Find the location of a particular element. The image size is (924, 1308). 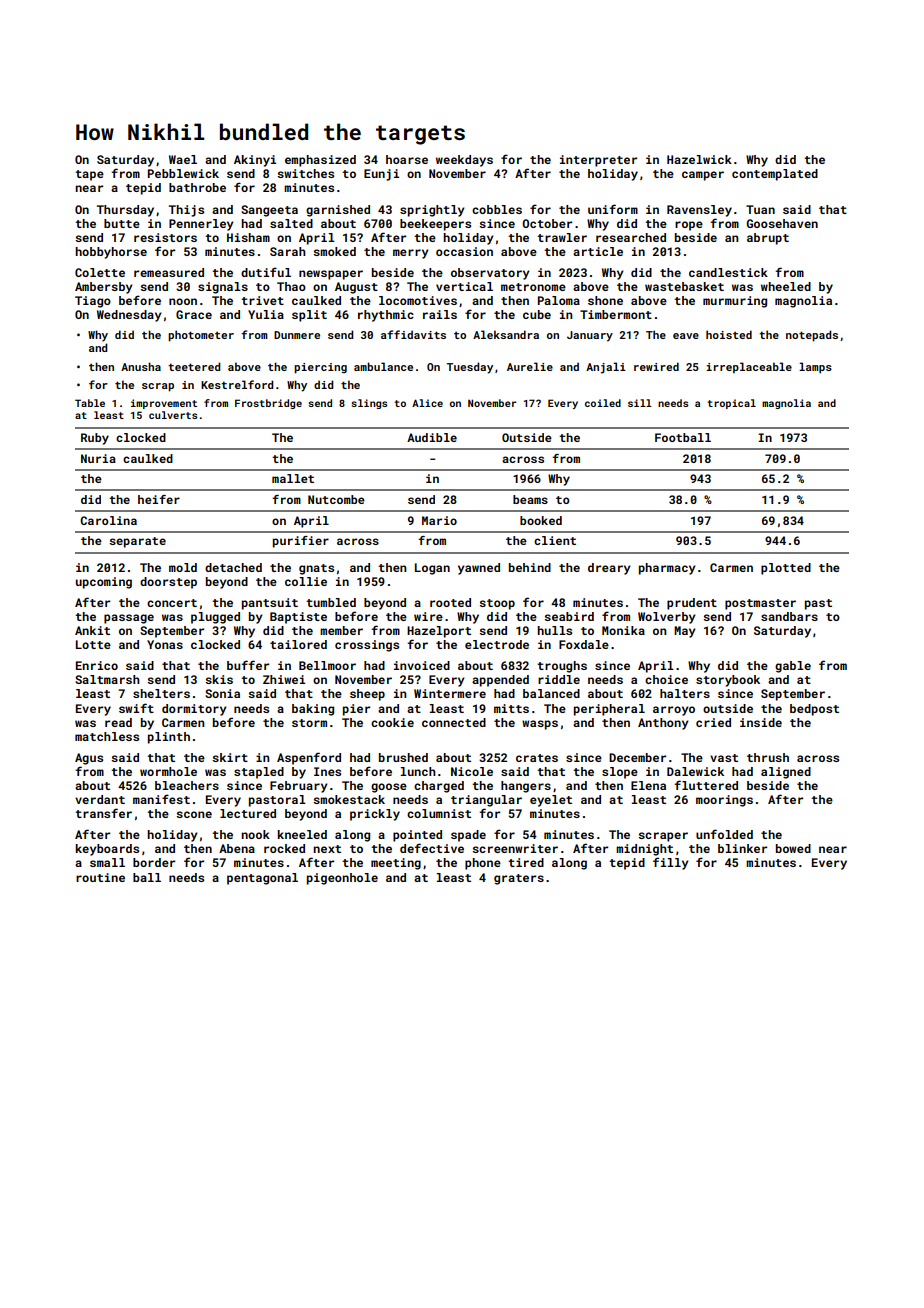

weekdays is located at coordinates (464, 161).
